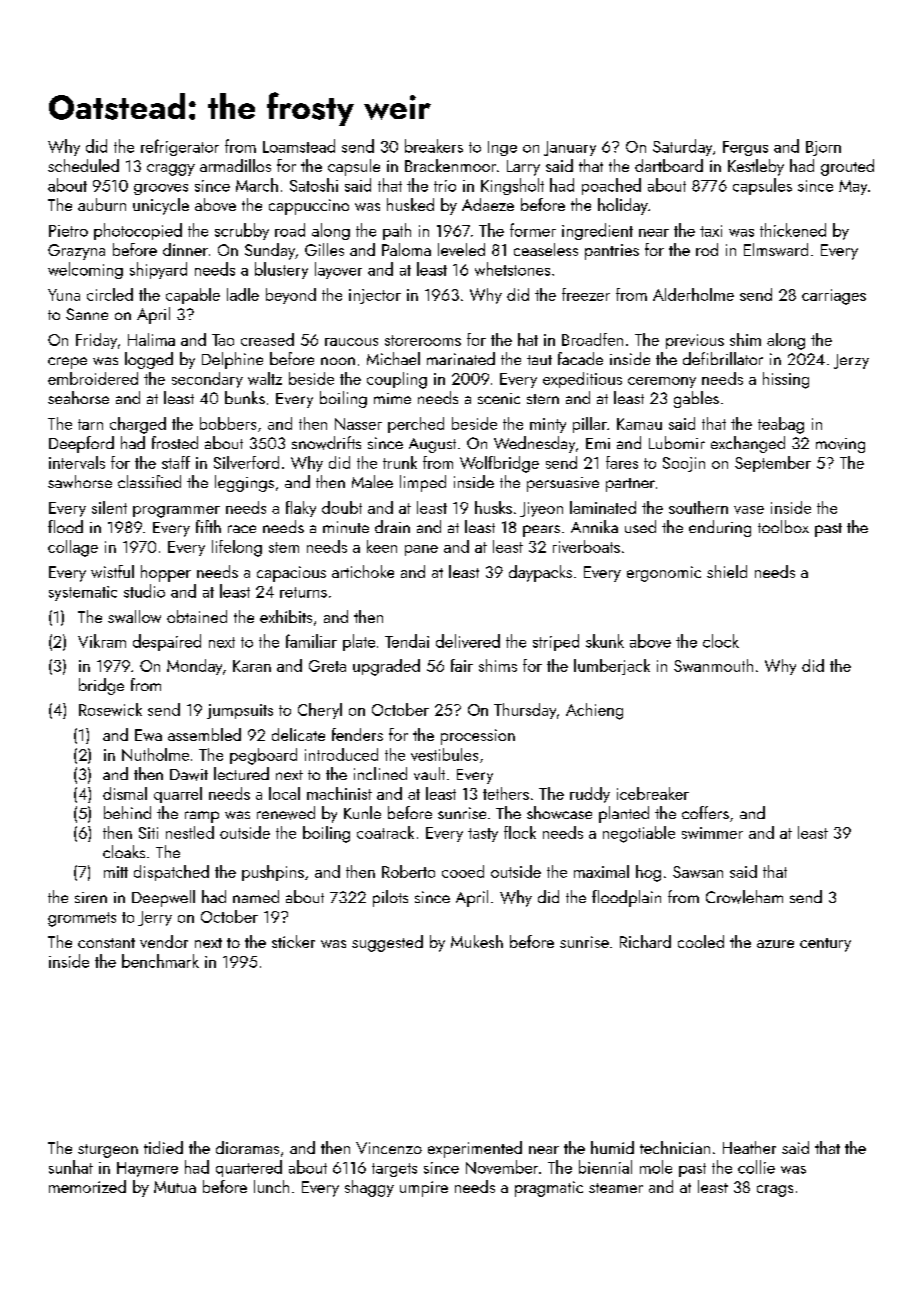 The image size is (924, 1314). I want to click on icebreaker, so click(653, 793).
